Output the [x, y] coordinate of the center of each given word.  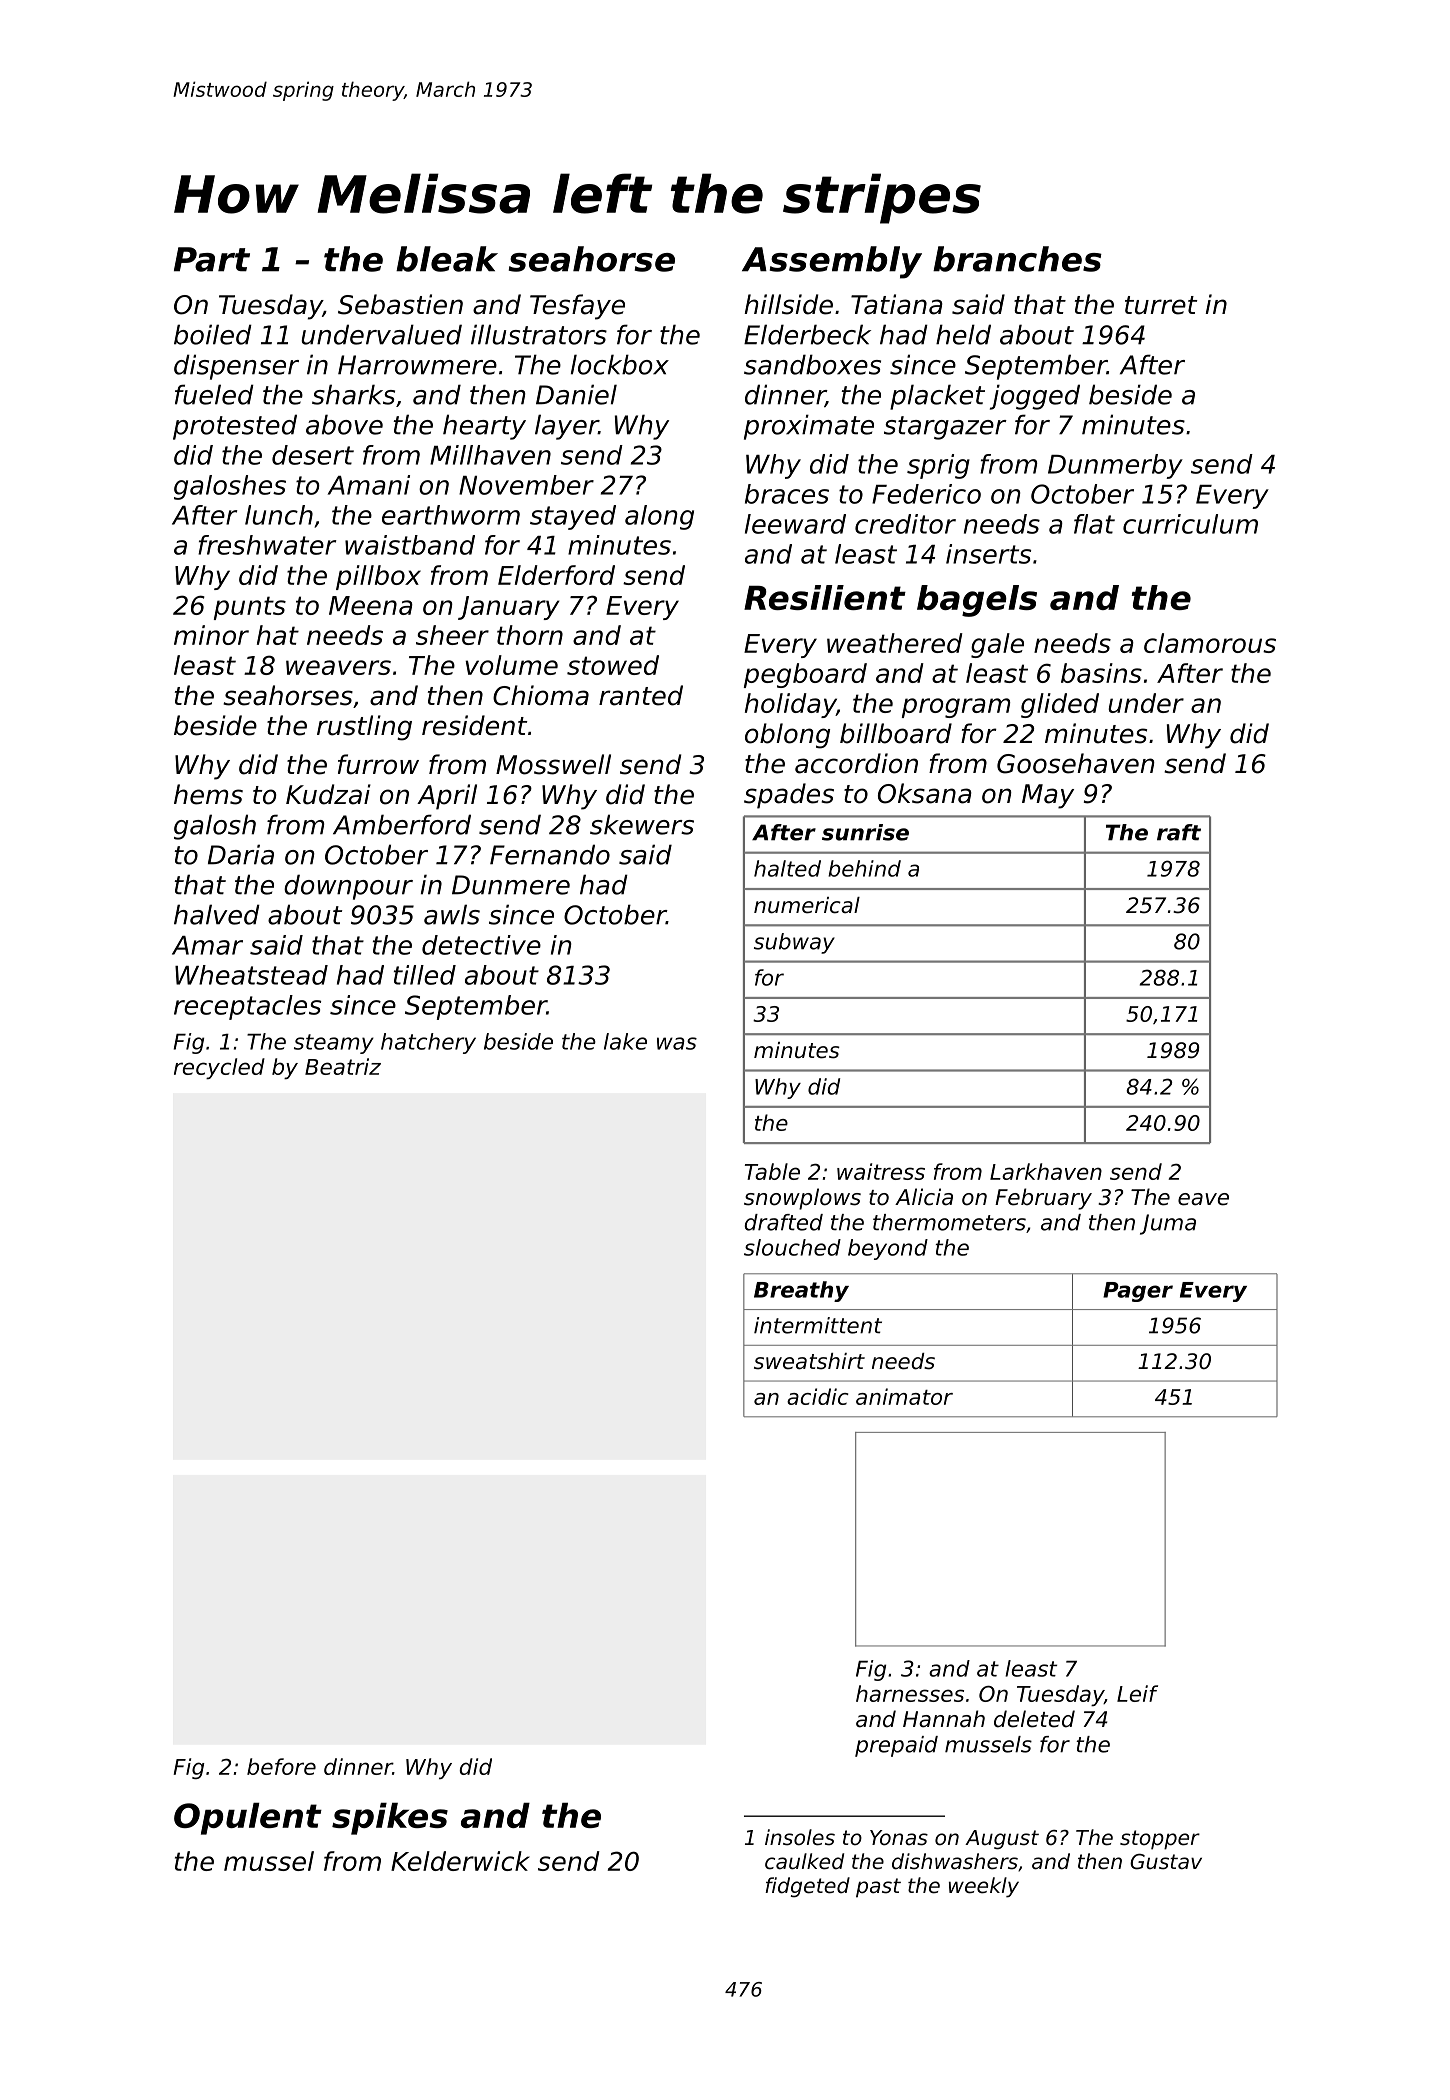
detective [481, 945]
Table [772, 1171]
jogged [1035, 397]
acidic [817, 1396]
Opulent [248, 1819]
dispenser [236, 367]
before [281, 1766]
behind [864, 868]
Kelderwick [460, 1861]
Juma [1168, 1224]
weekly [984, 1887]
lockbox [620, 364]
